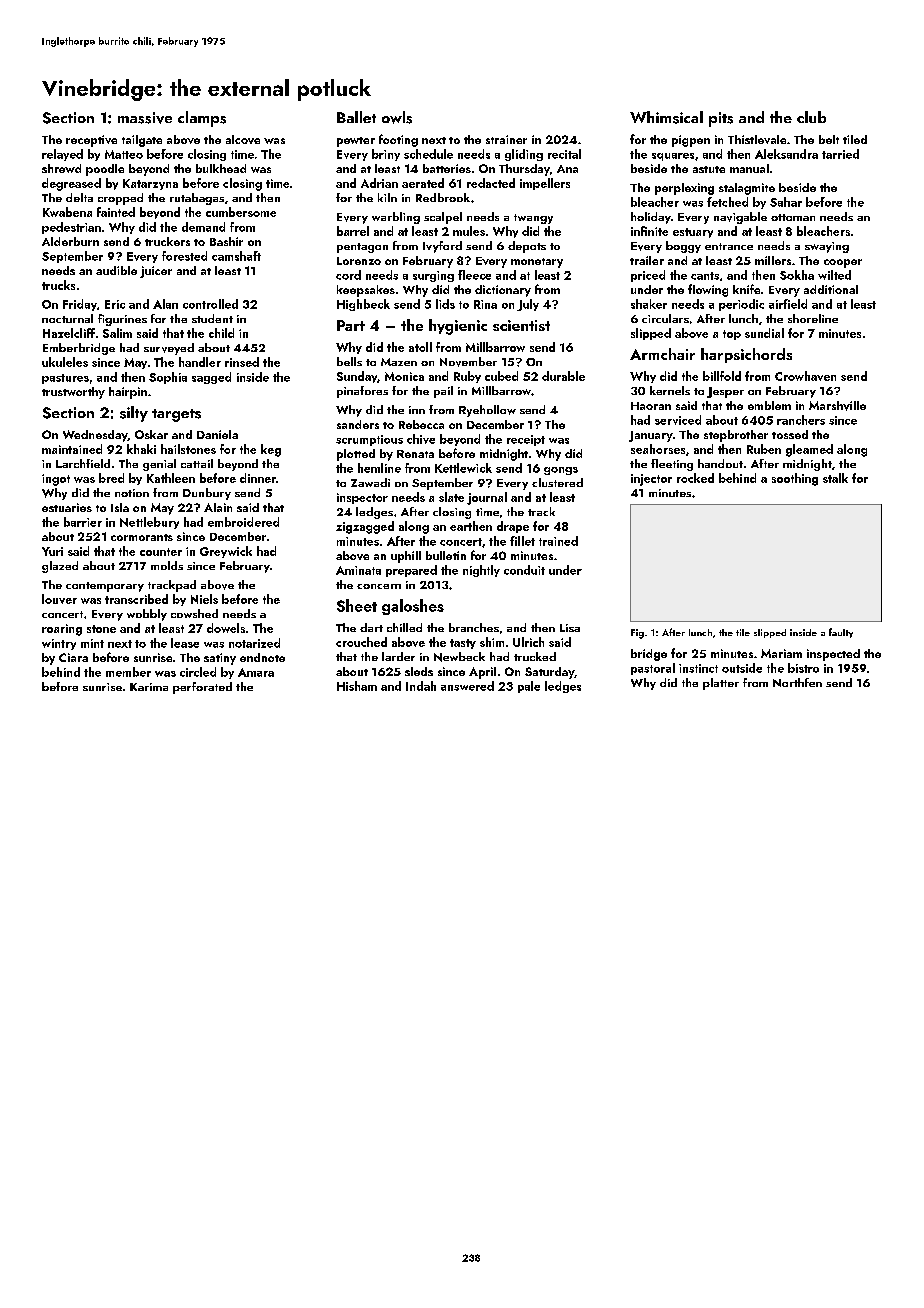  What do you see at coordinates (665, 318) in the screenshot?
I see `circulars` at bounding box center [665, 318].
